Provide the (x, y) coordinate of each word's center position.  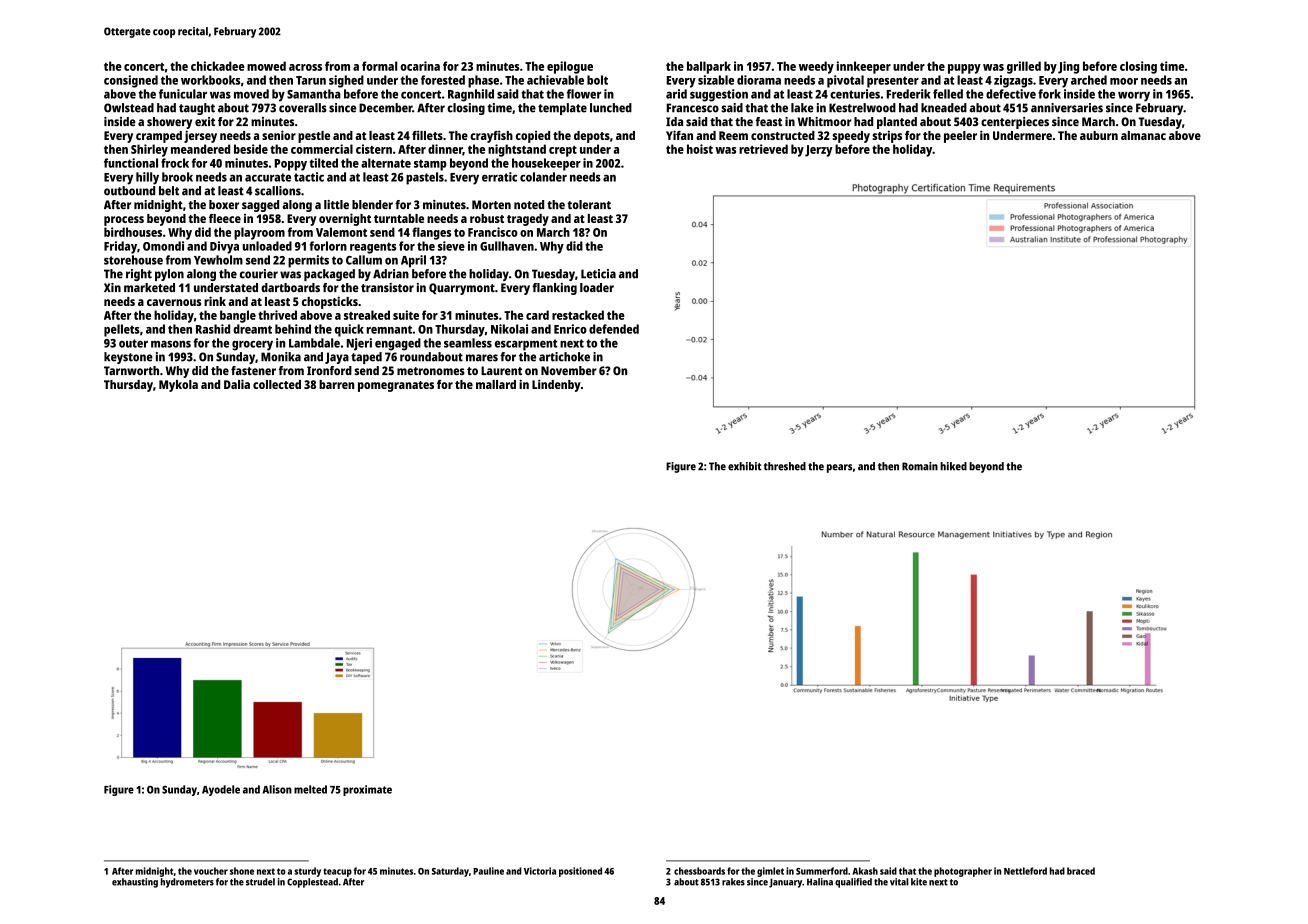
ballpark (709, 67)
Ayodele (221, 790)
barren (336, 384)
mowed (266, 66)
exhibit (745, 466)
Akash (865, 871)
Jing (1068, 67)
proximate (367, 790)
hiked (953, 466)
